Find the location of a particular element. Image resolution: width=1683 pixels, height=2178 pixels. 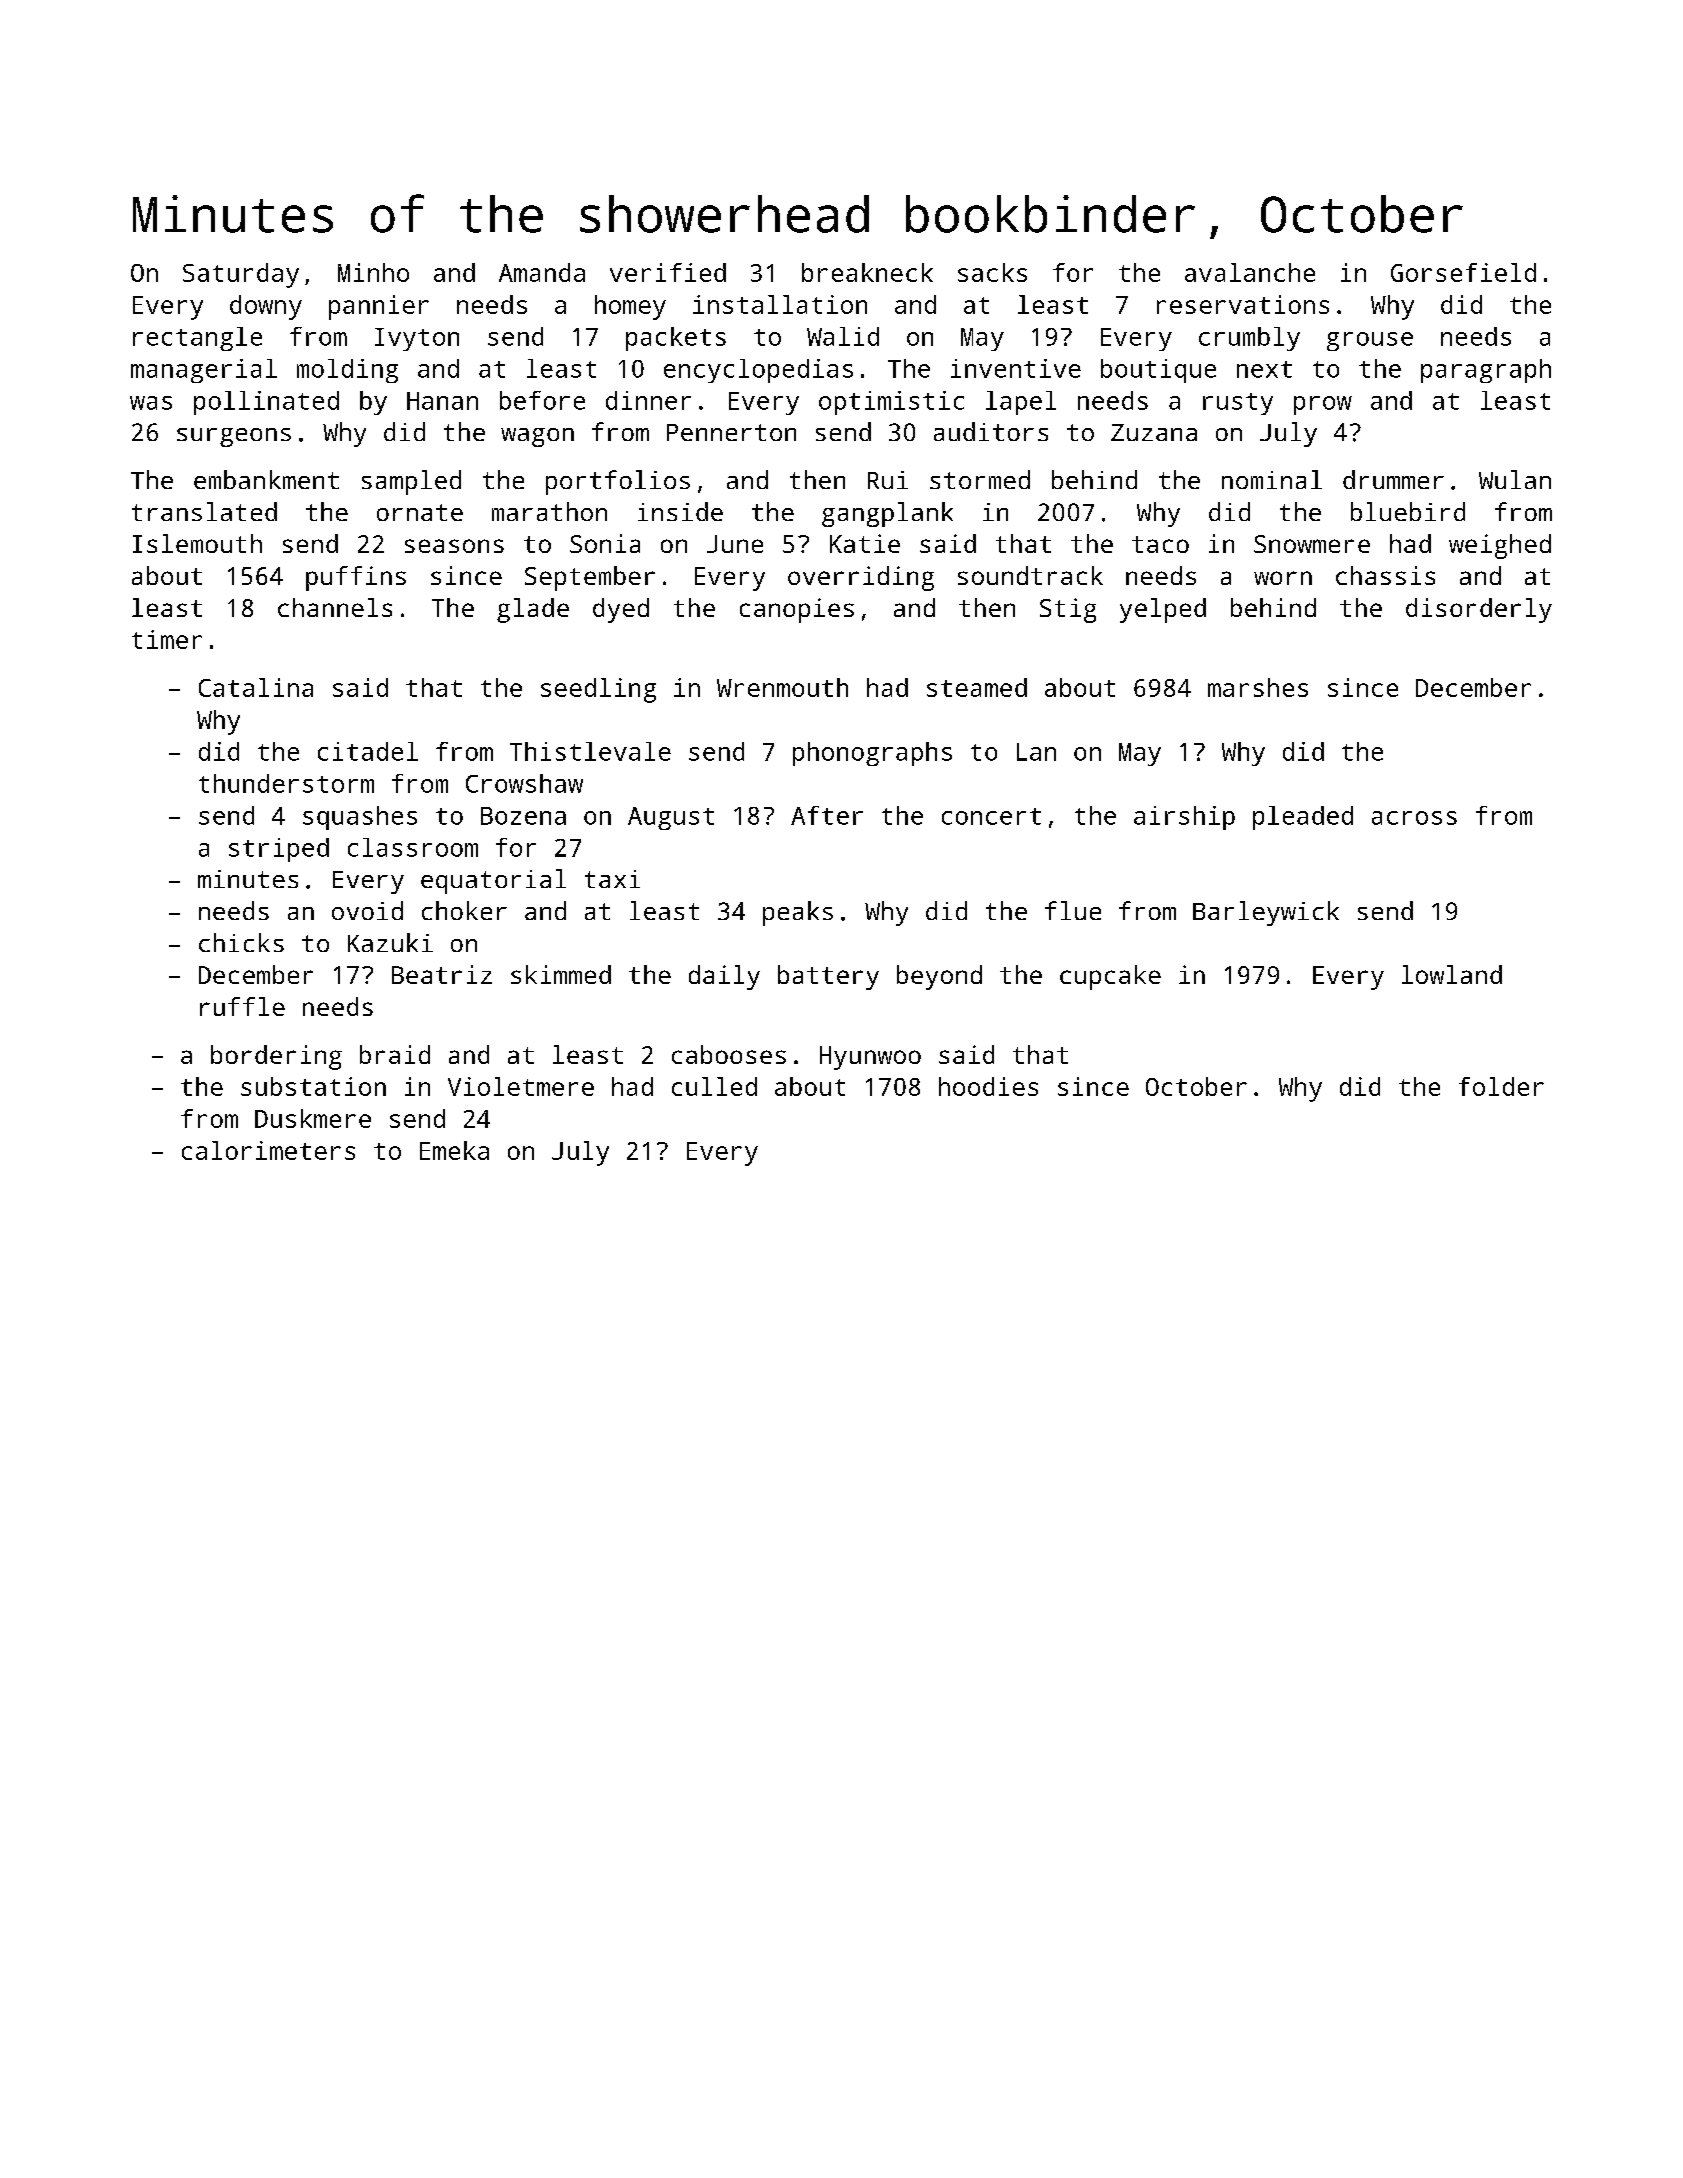

August is located at coordinates (671, 818).
